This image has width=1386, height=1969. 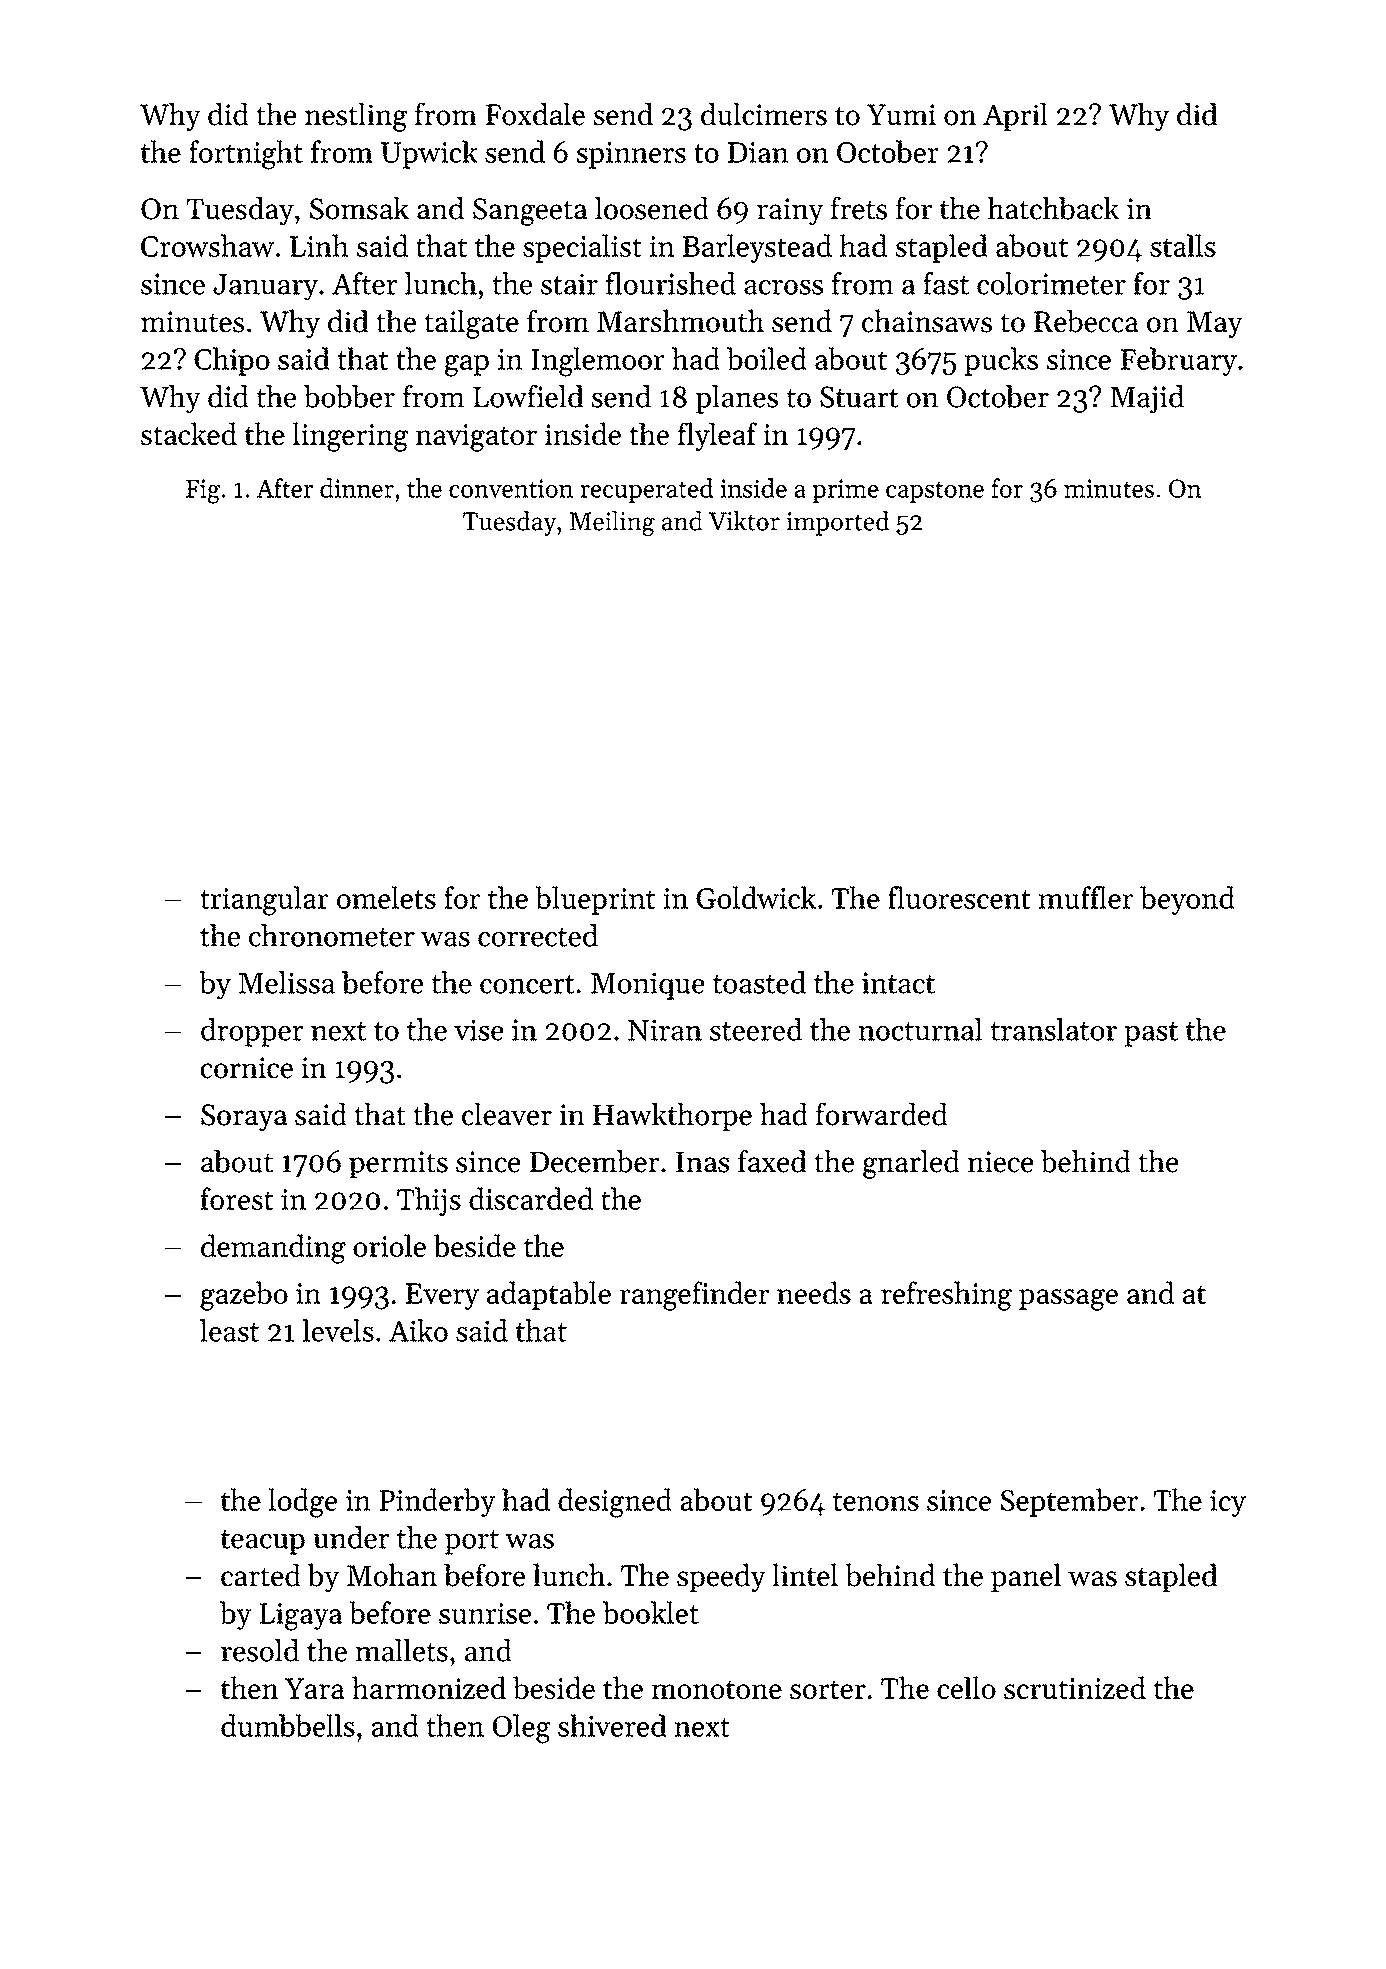 I want to click on prime, so click(x=845, y=491).
